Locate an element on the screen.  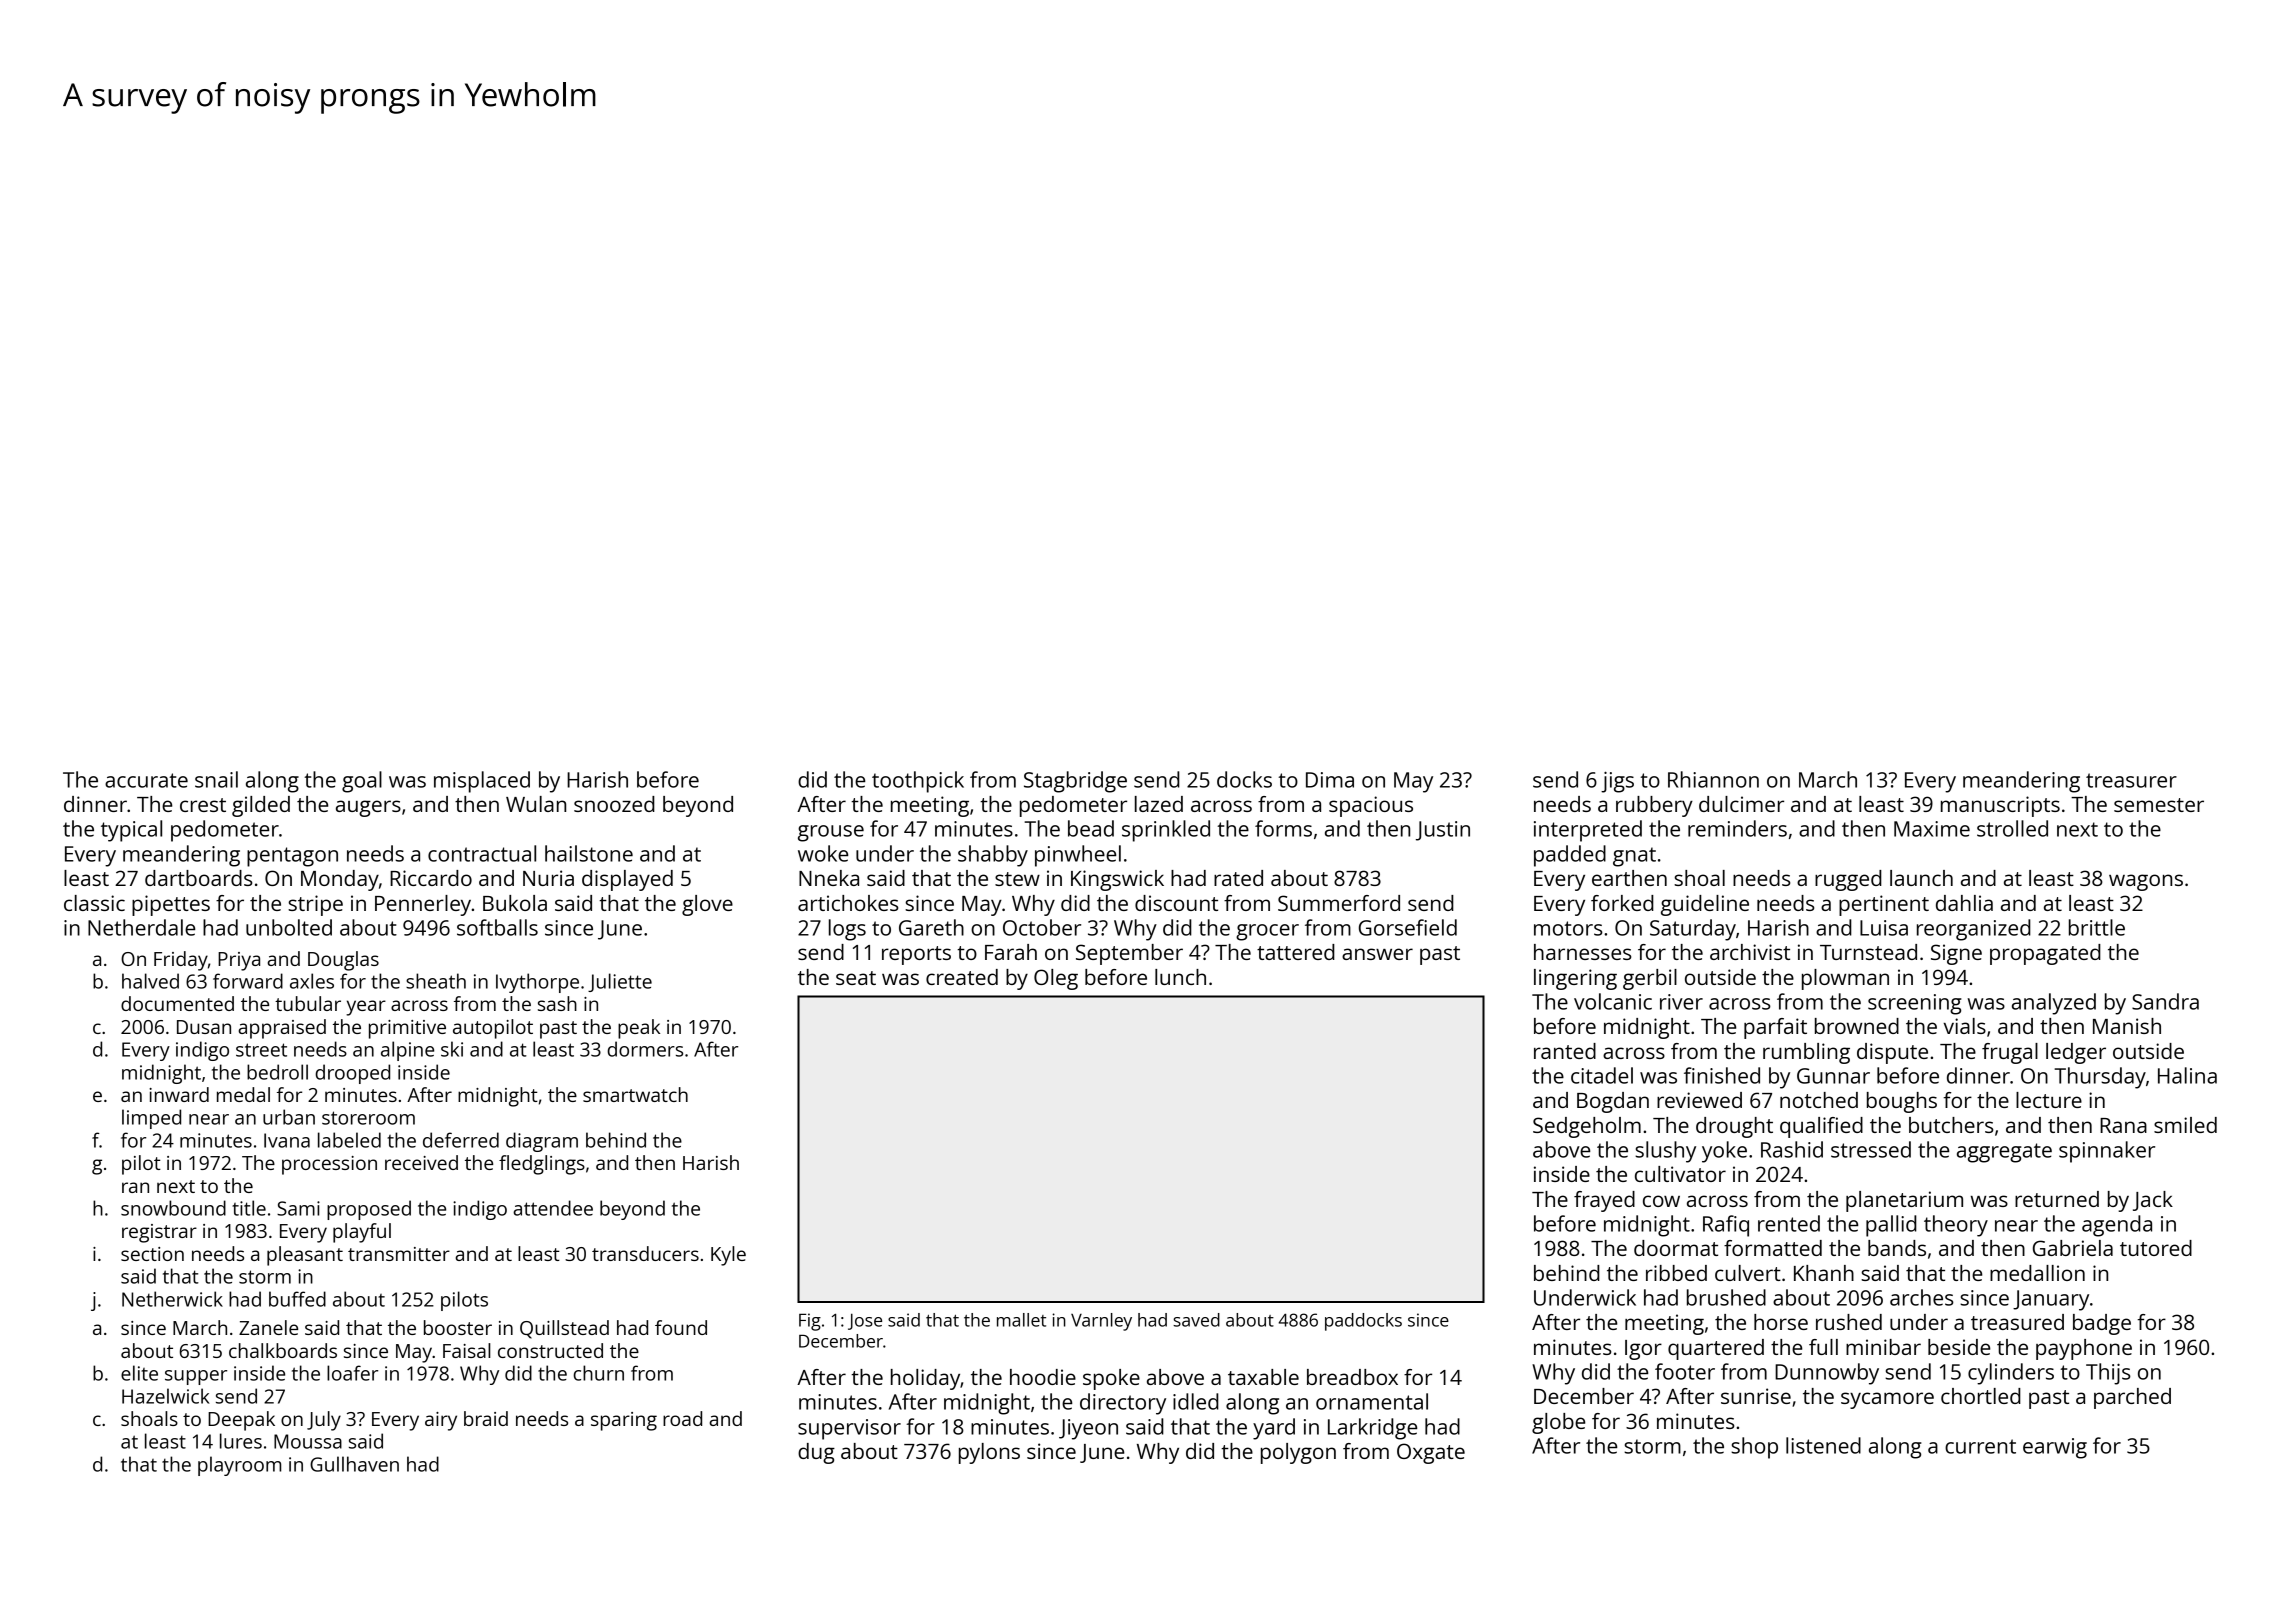
reorganized is located at coordinates (1974, 930).
